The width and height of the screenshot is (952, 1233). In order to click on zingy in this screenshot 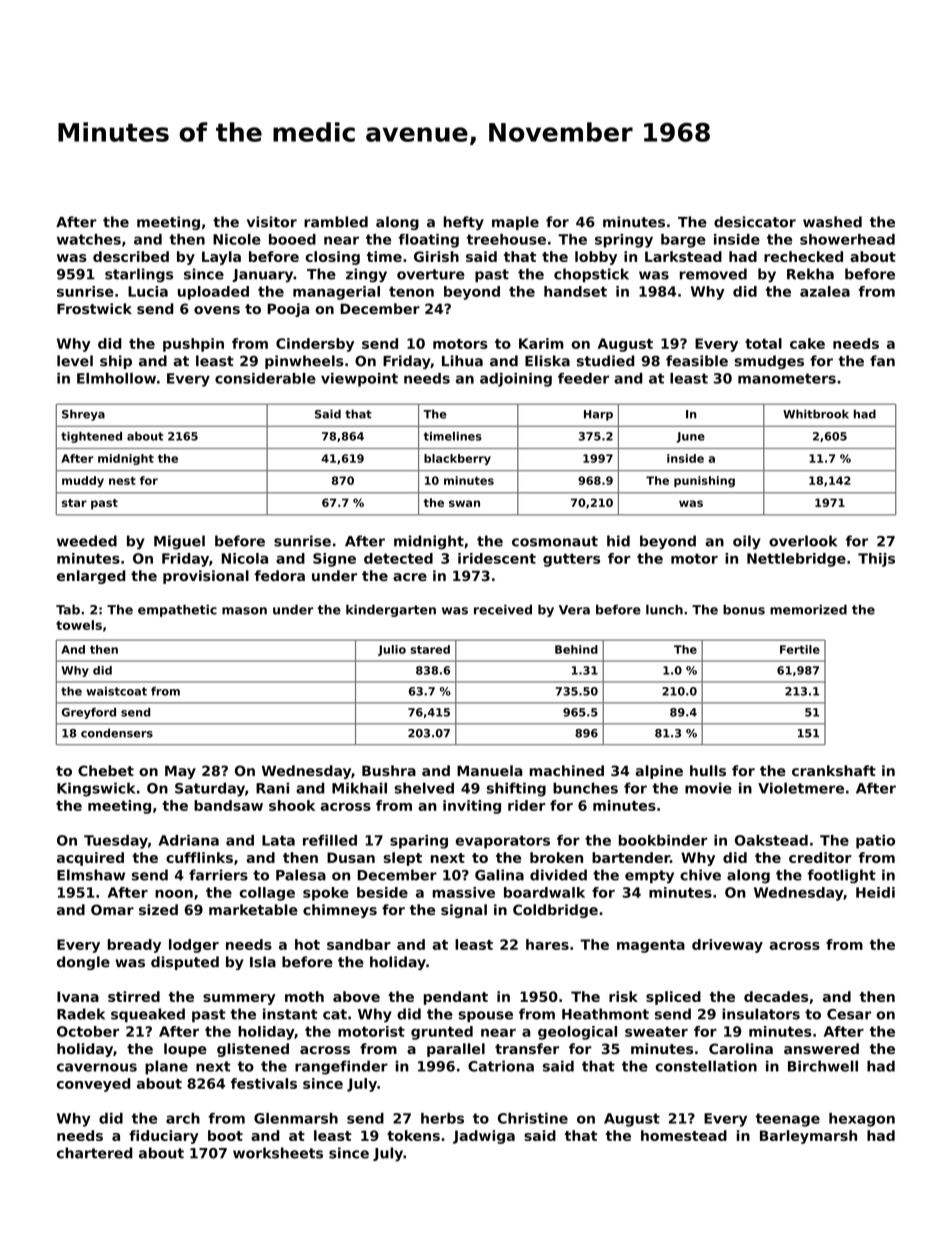, I will do `click(366, 275)`.
